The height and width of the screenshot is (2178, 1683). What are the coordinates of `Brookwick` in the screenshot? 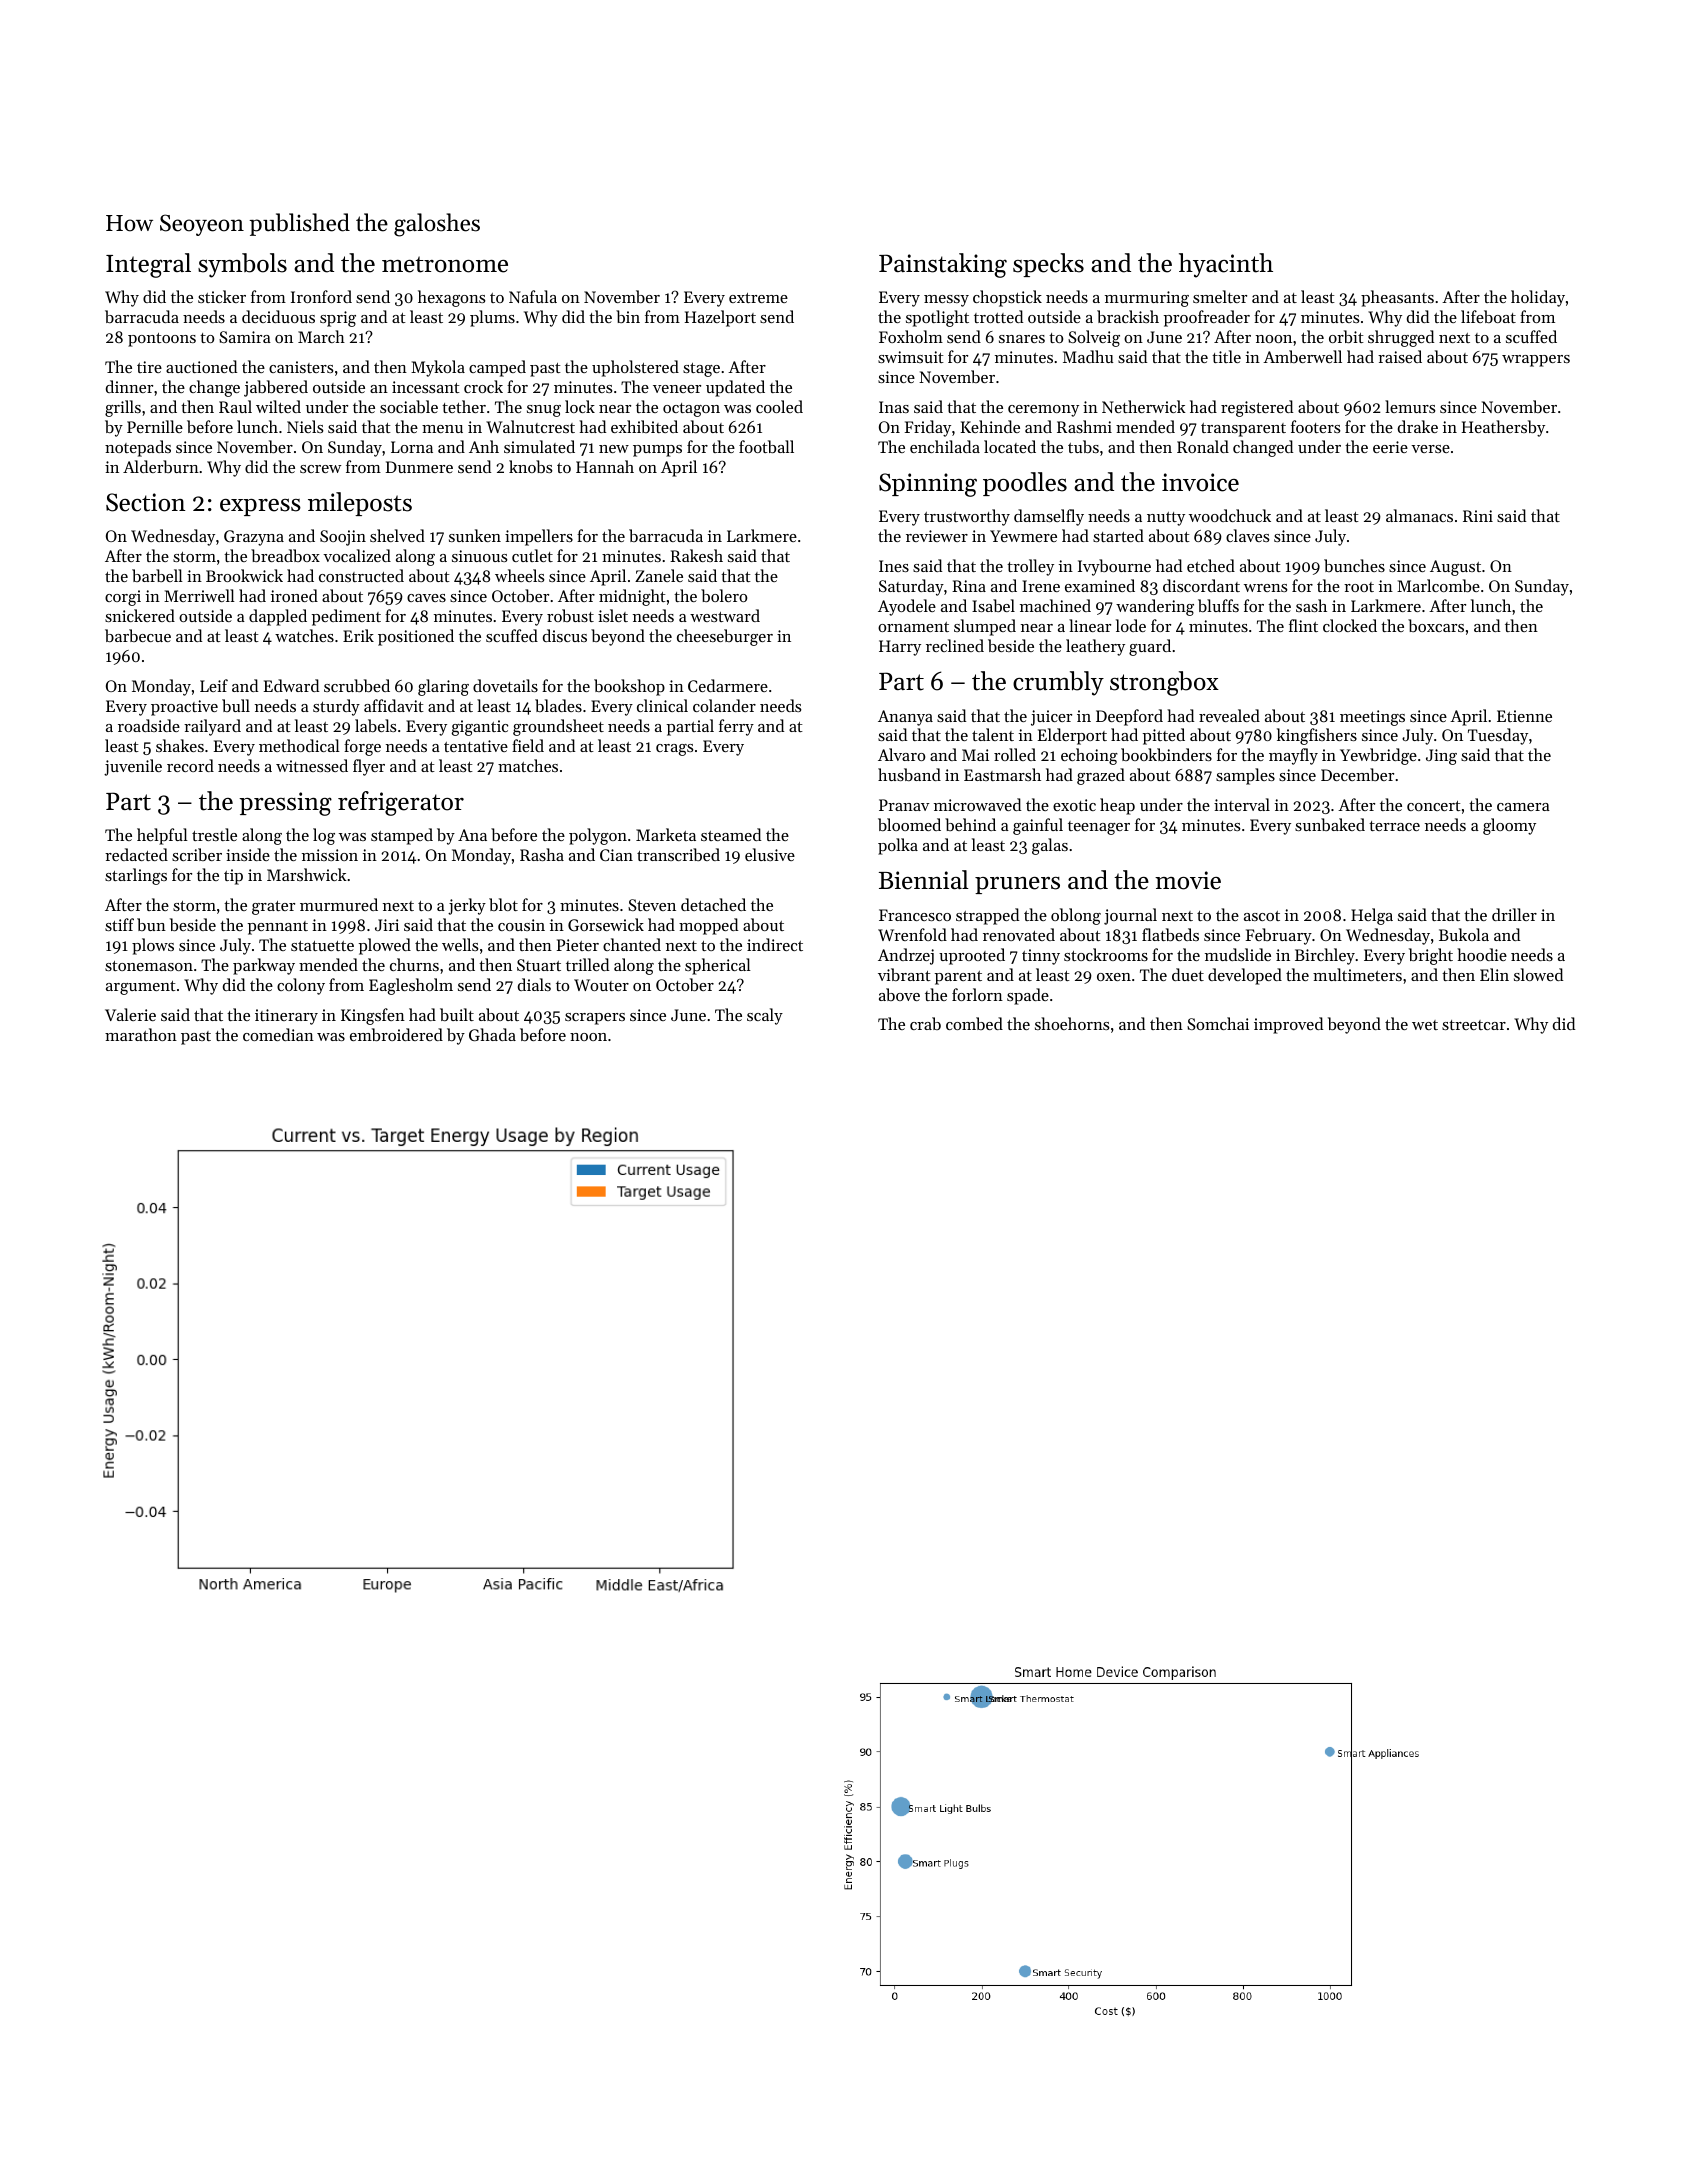 It's located at (244, 575).
